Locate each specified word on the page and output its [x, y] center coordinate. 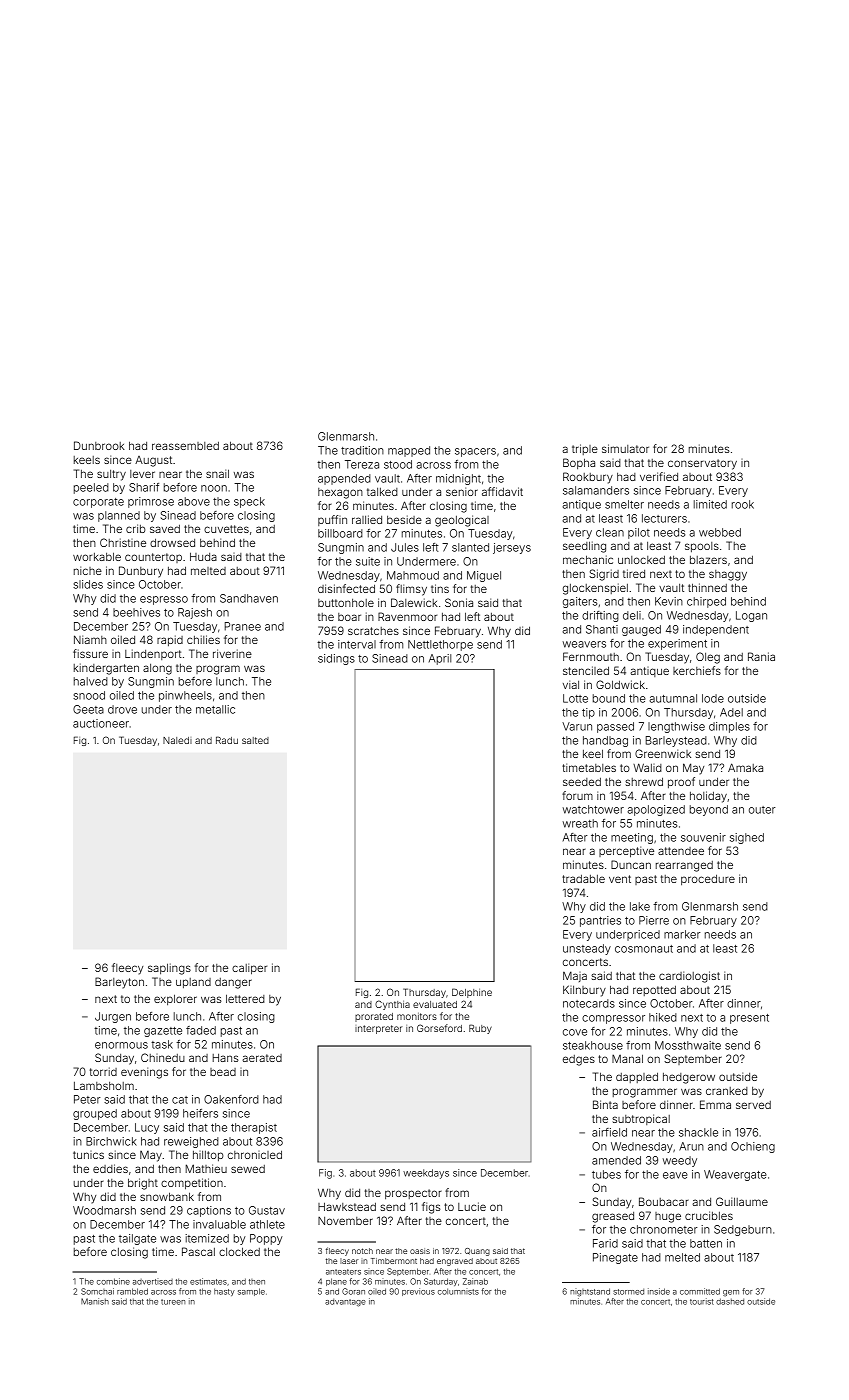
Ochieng [753, 1147]
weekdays [426, 1174]
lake [640, 906]
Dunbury [141, 572]
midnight [458, 479]
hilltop [208, 1156]
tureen [173, 1302]
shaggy [728, 575]
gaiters [580, 602]
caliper [249, 969]
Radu [227, 740]
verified [659, 476]
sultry [111, 475]
